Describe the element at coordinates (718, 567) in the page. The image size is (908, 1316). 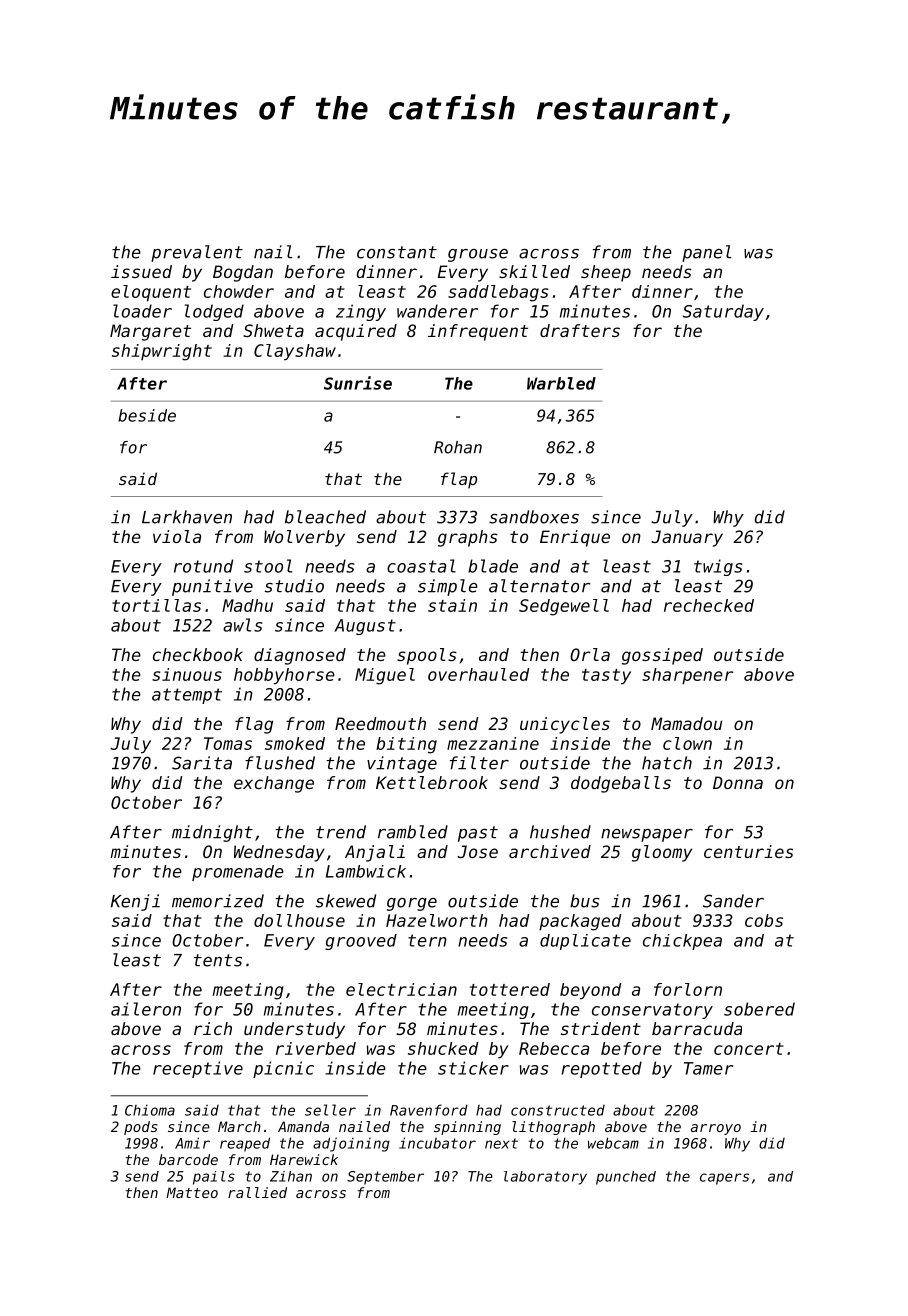
I see `twigs` at that location.
